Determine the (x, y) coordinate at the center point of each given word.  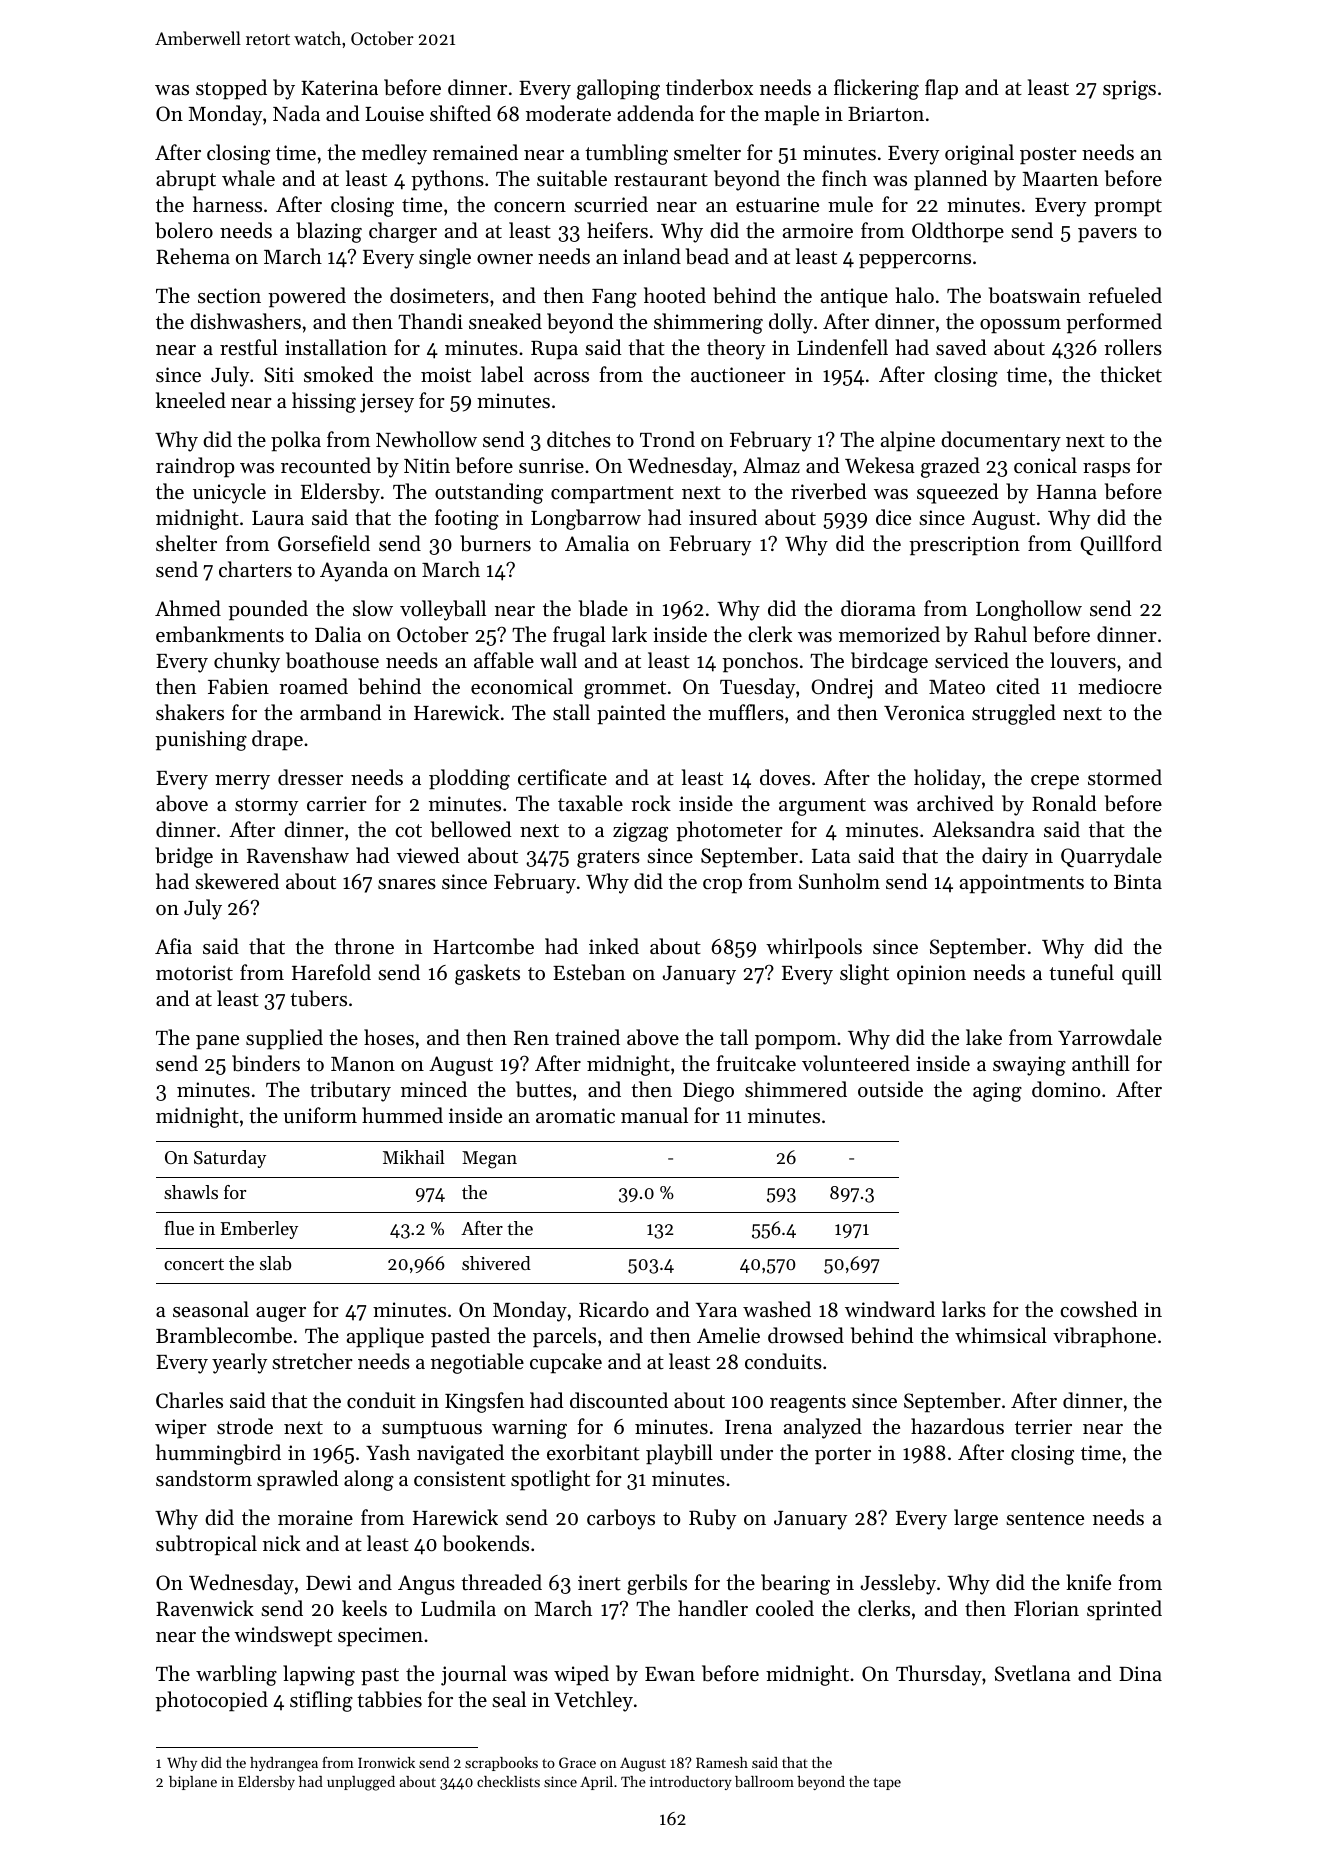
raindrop (195, 467)
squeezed (958, 493)
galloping (618, 89)
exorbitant (593, 1452)
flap (941, 89)
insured (723, 517)
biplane (193, 1783)
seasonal (211, 1309)
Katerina (339, 88)
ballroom (764, 1781)
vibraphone (1104, 1337)
